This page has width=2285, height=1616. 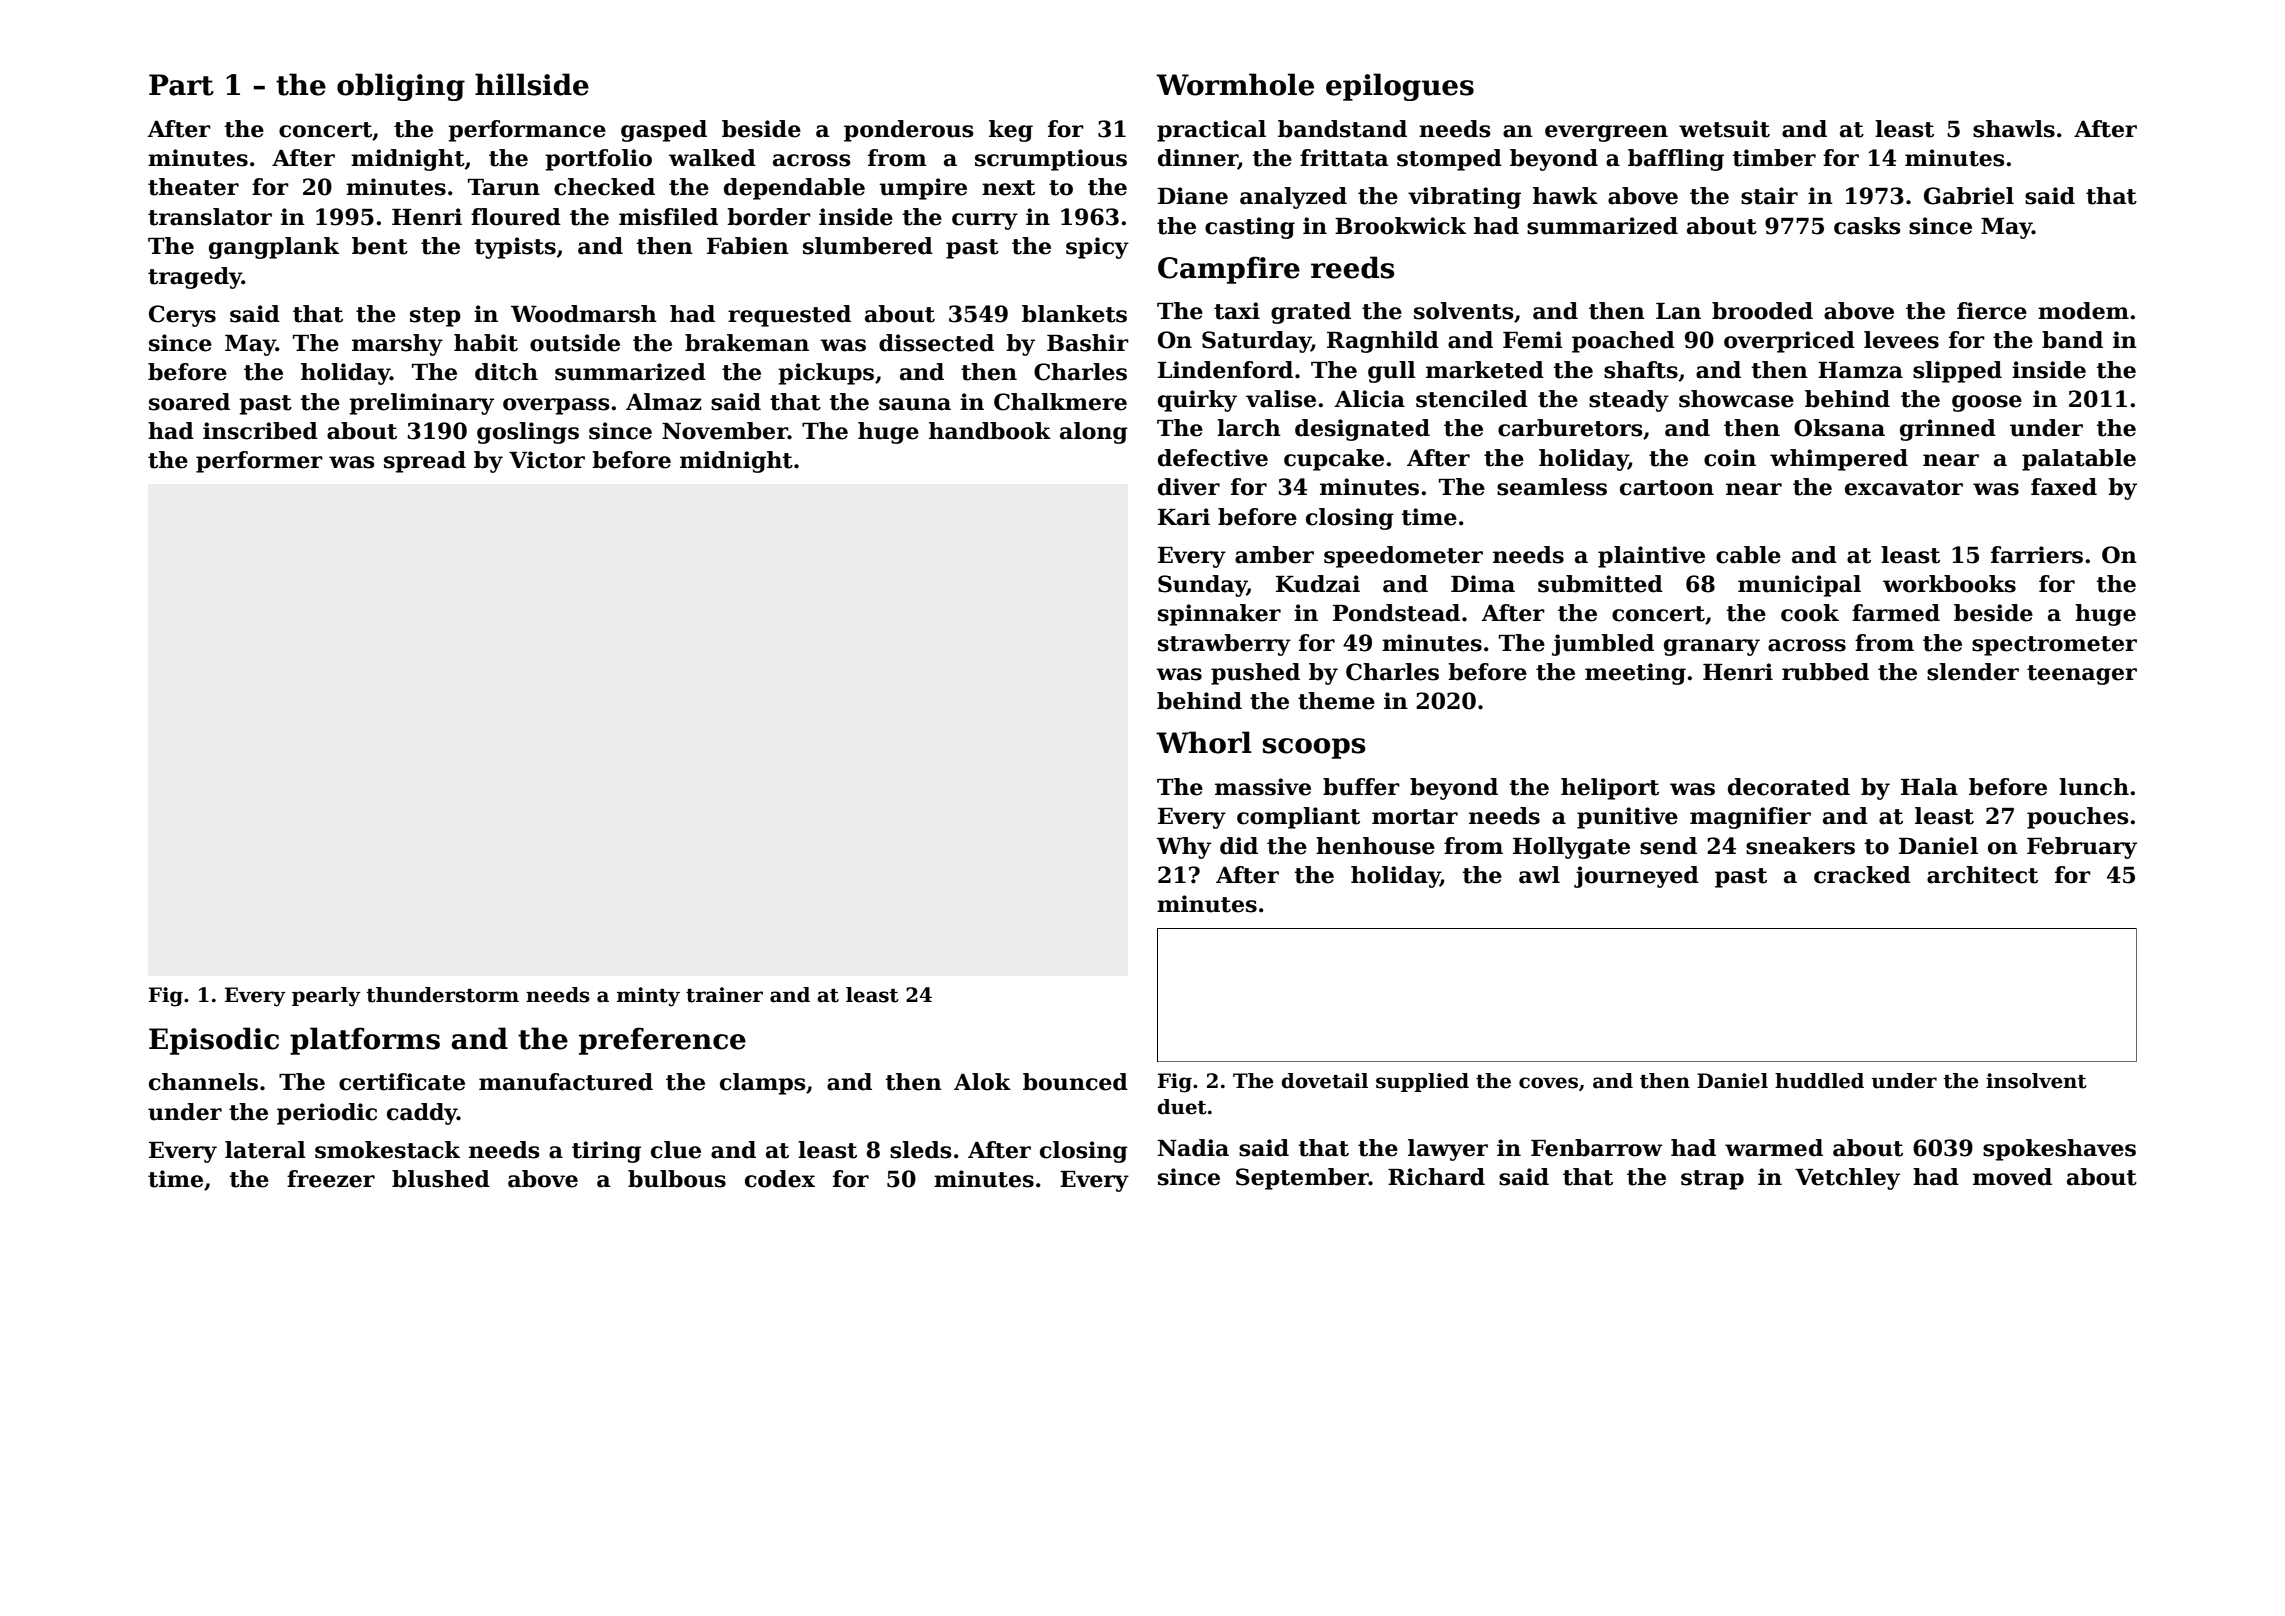 What do you see at coordinates (1724, 129) in the page?
I see `wetsuit` at bounding box center [1724, 129].
